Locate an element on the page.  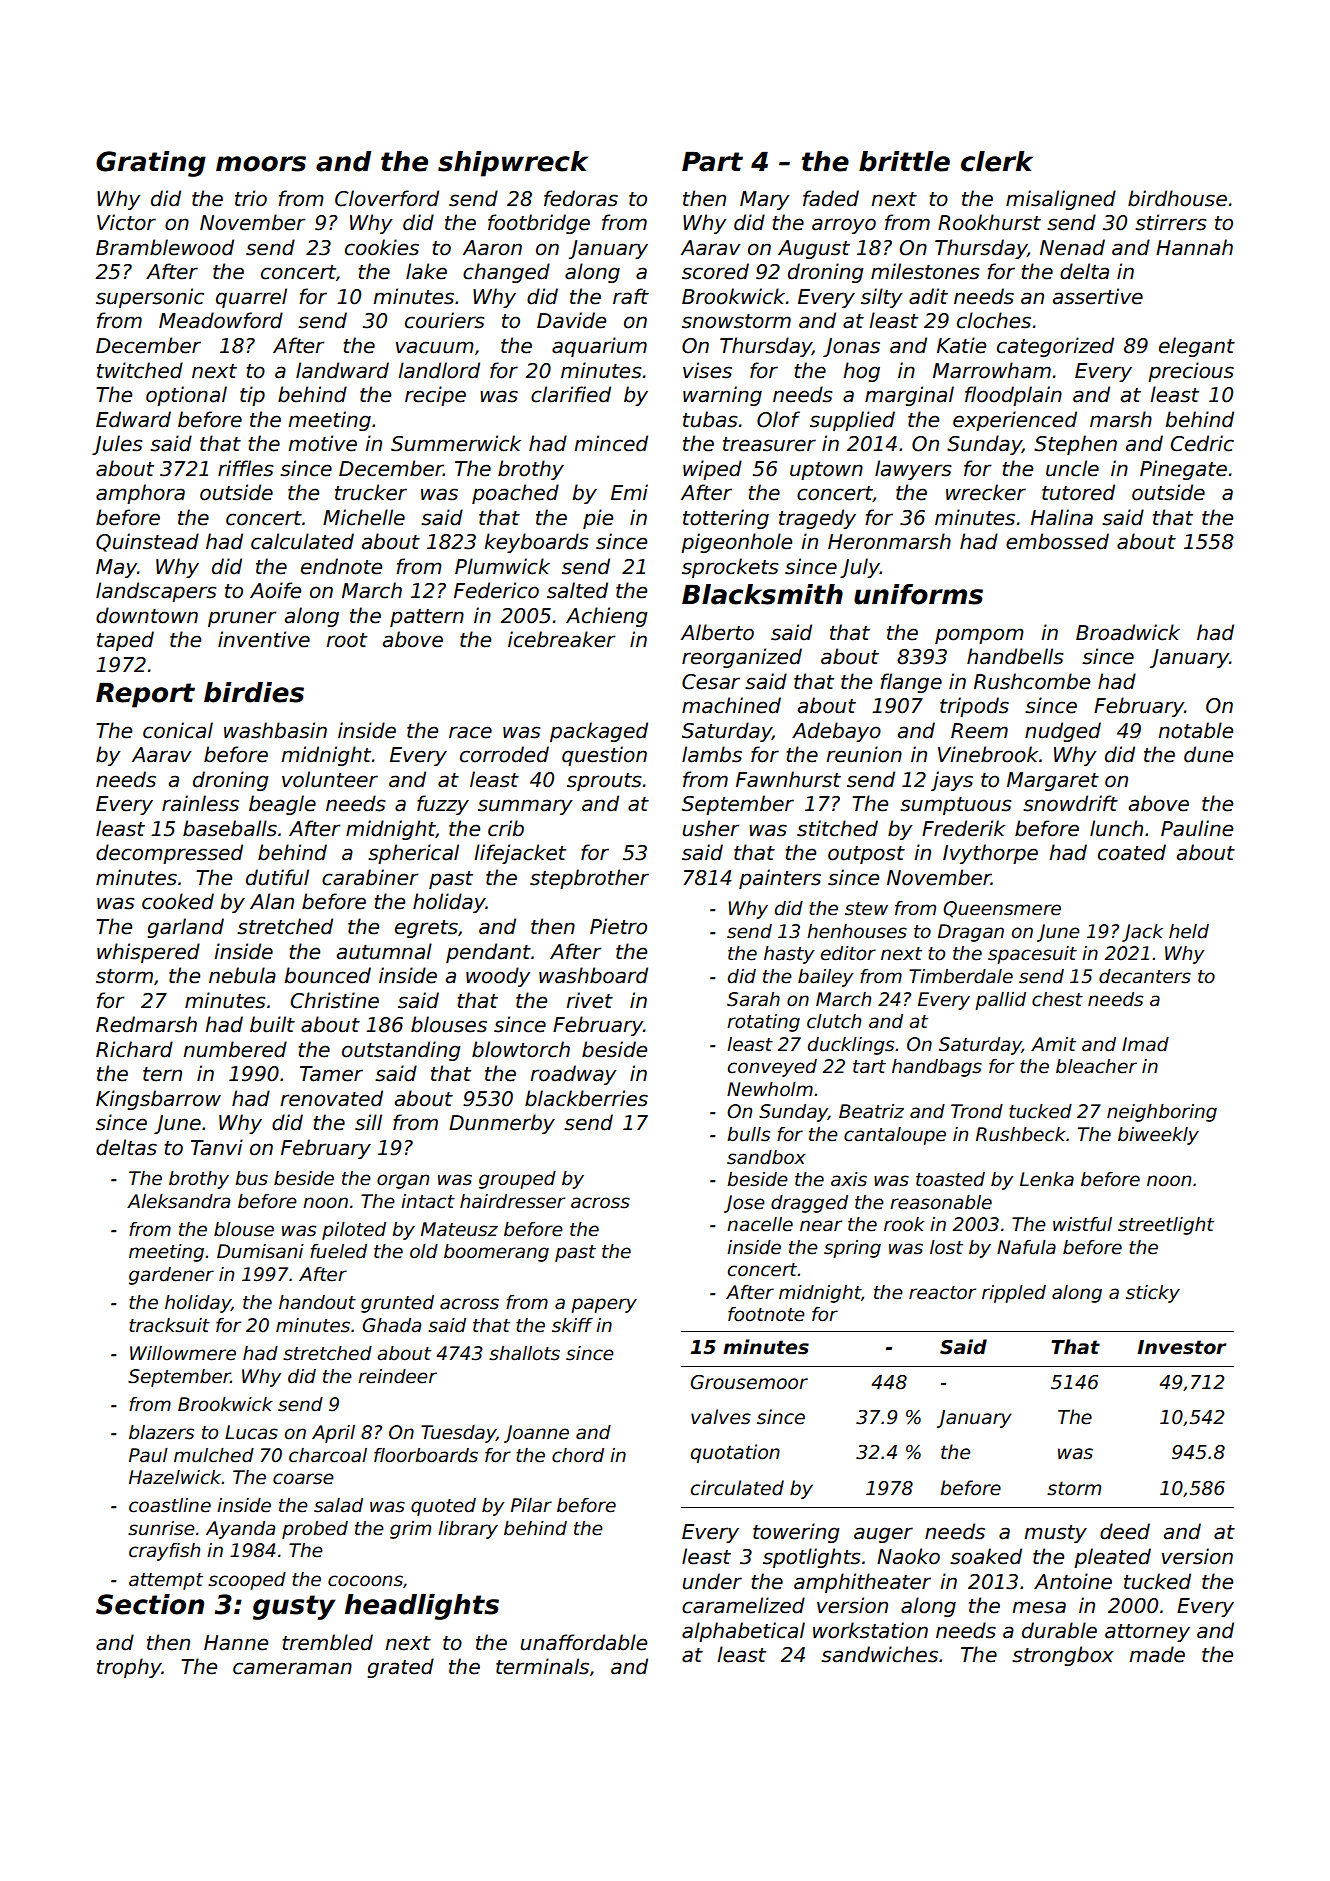
Adebayo is located at coordinates (836, 732).
